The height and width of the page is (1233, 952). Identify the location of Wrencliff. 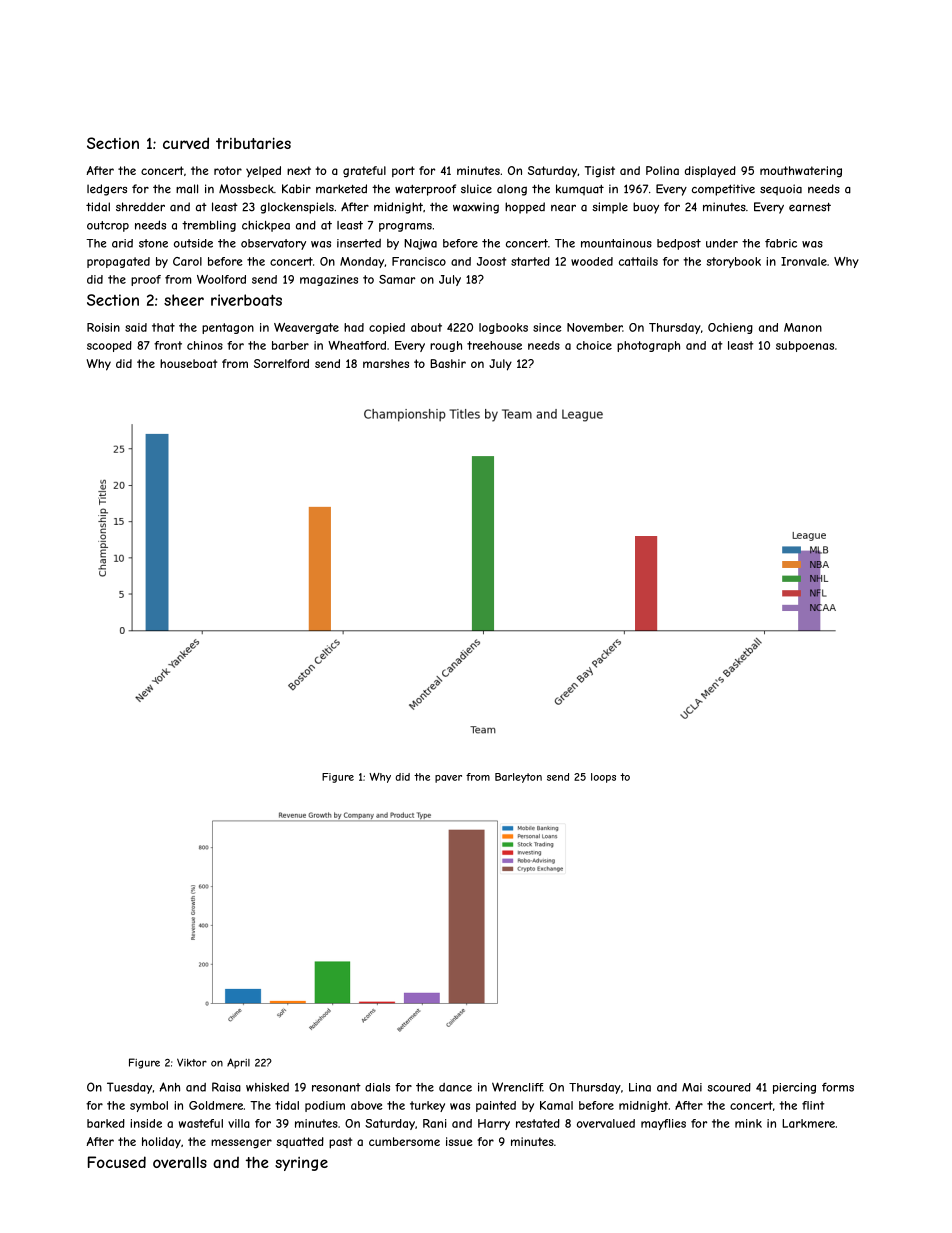
(517, 1087).
